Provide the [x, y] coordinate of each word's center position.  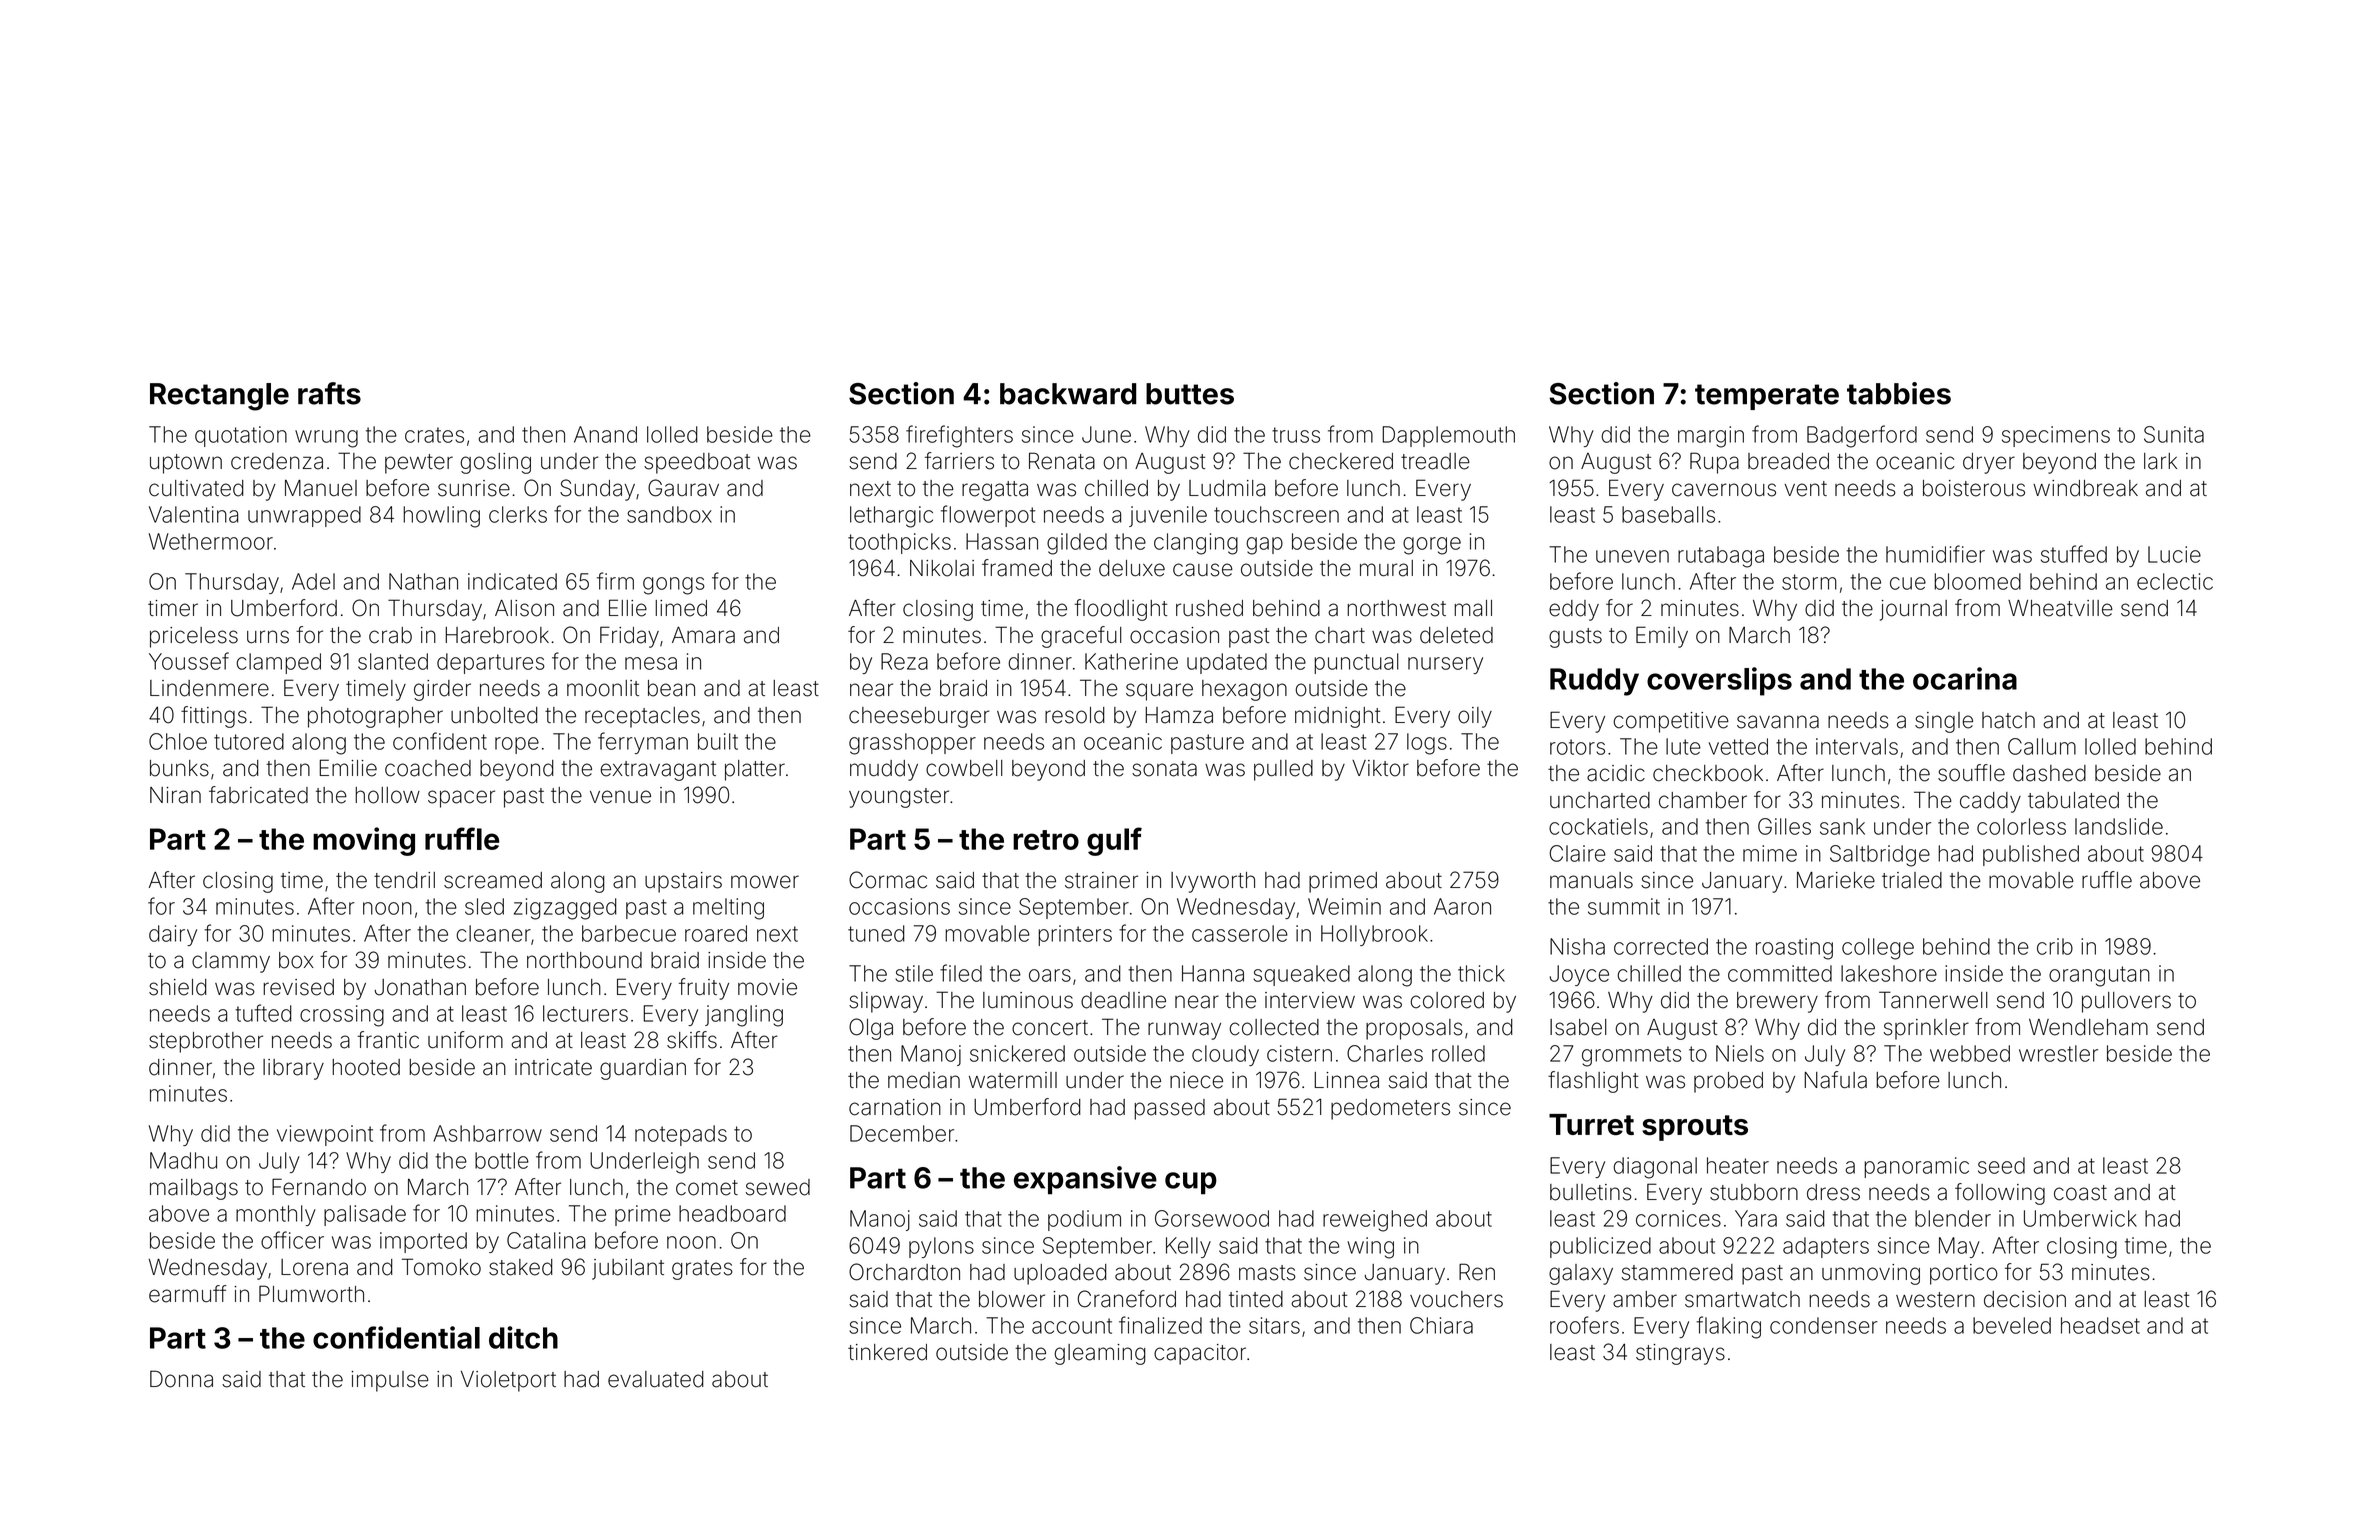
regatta [995, 491]
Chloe [178, 741]
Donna [181, 1379]
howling [441, 517]
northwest [1396, 608]
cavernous [1724, 490]
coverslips [1719, 681]
